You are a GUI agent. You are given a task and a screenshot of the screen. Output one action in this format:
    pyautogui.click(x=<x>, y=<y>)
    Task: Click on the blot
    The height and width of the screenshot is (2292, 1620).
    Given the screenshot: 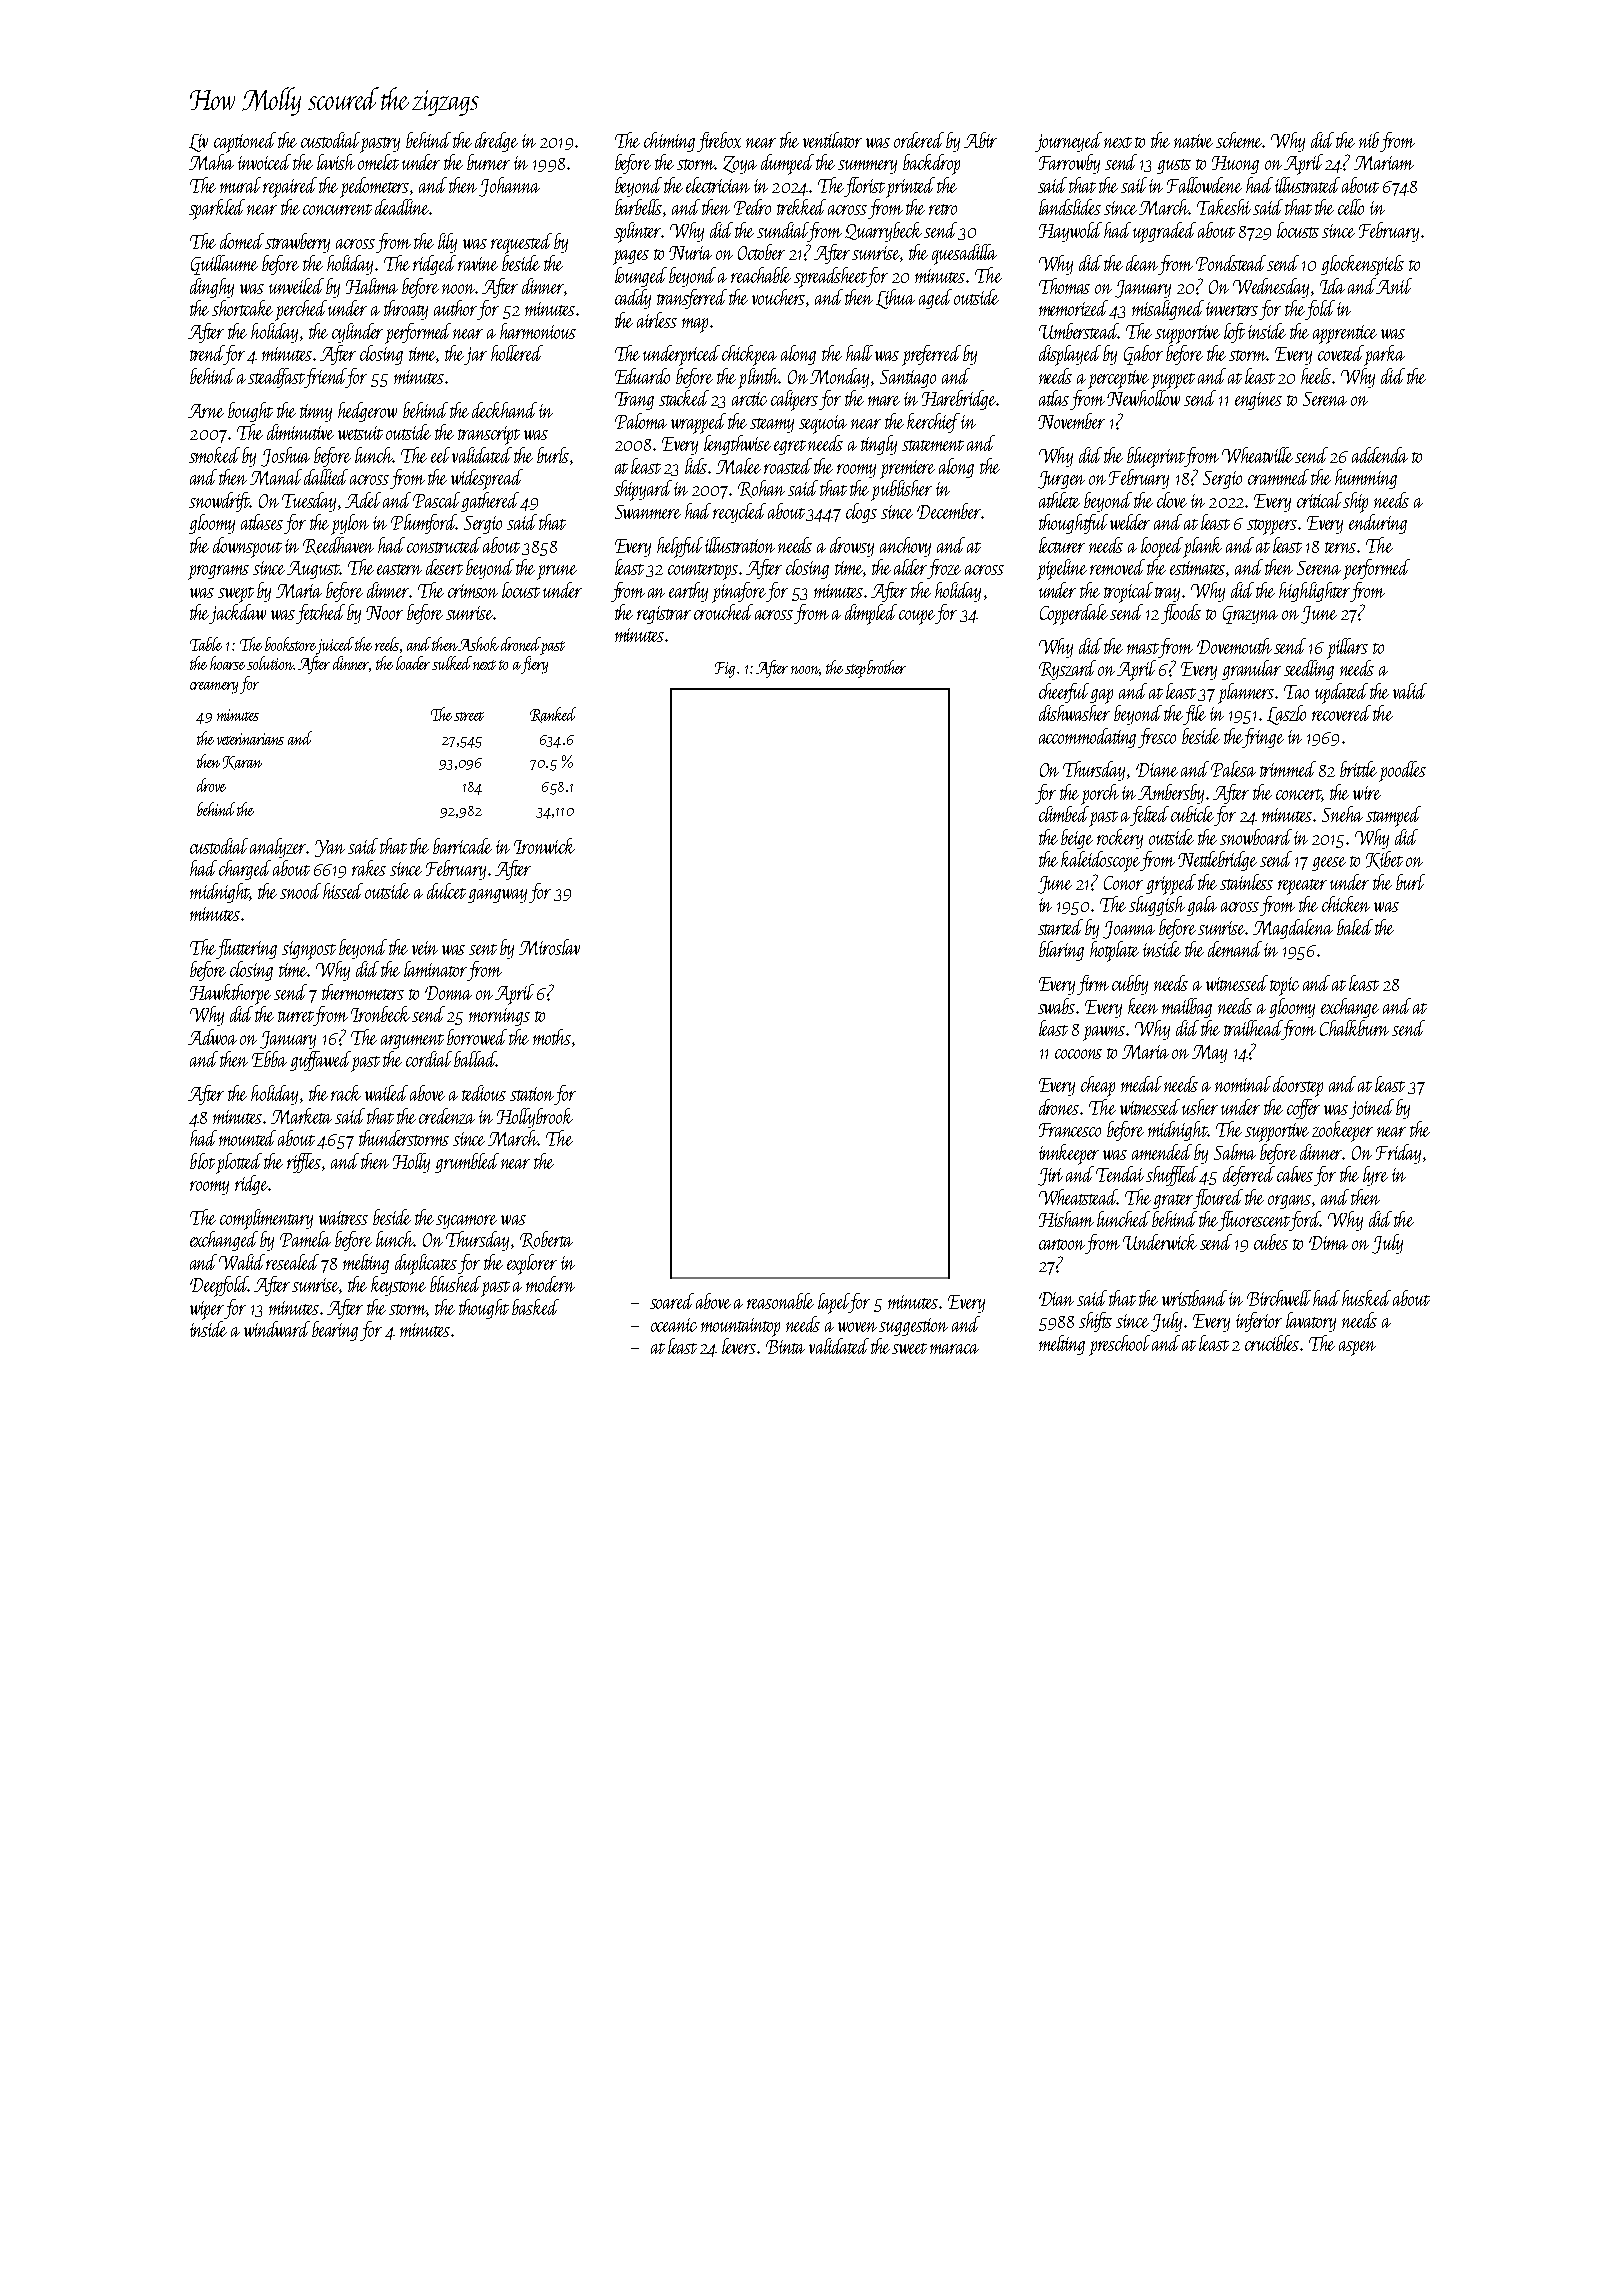 What is the action you would take?
    pyautogui.click(x=202, y=1161)
